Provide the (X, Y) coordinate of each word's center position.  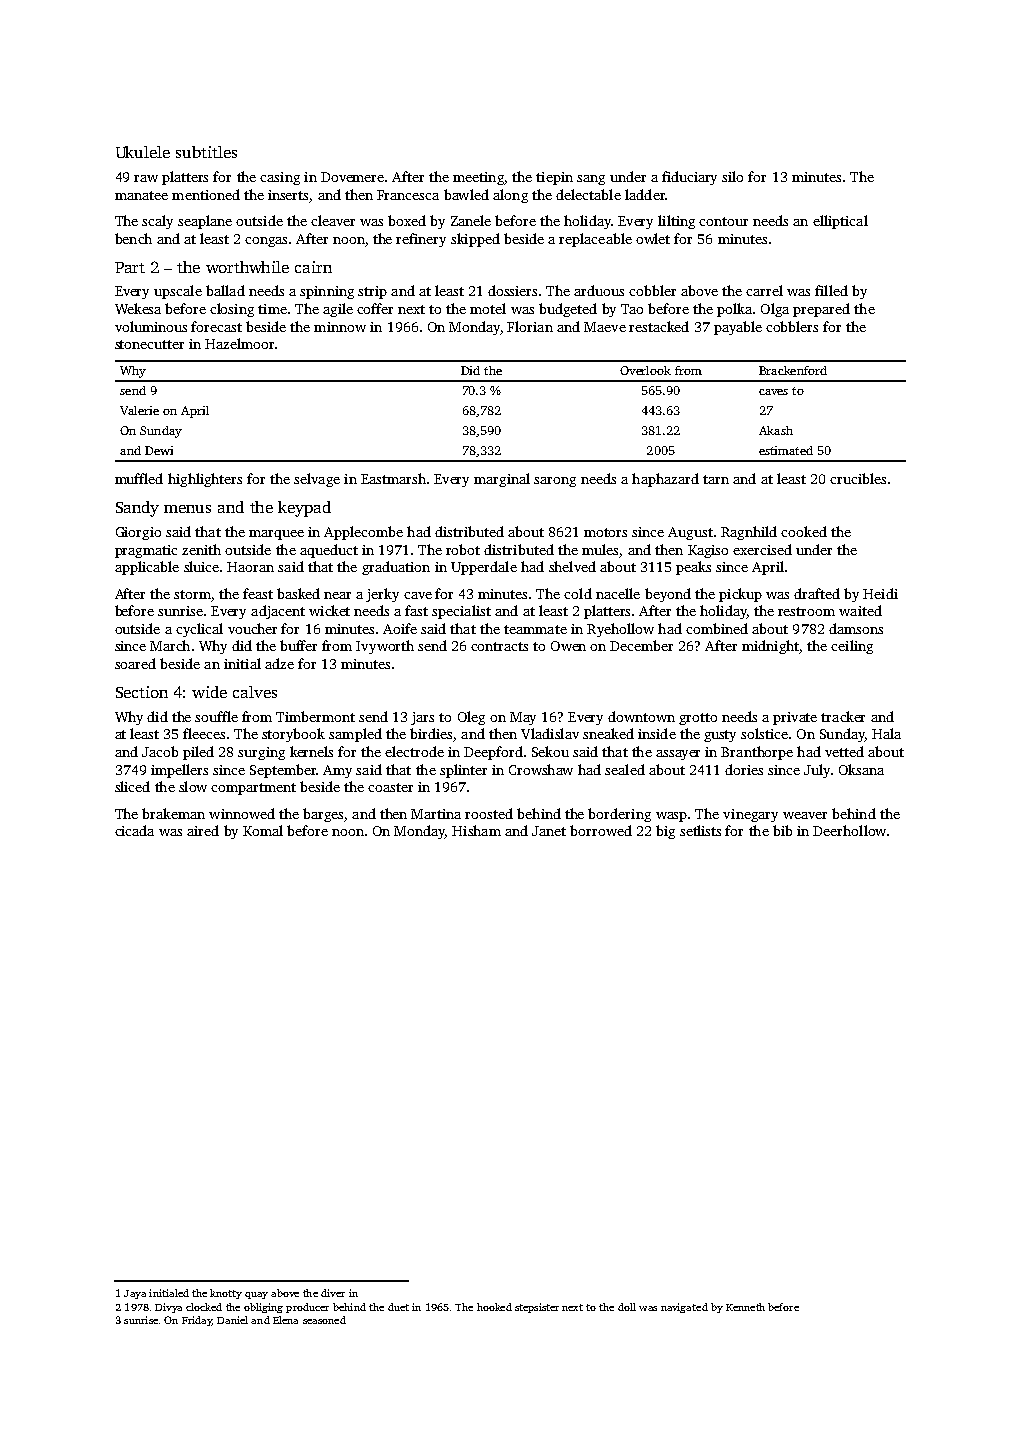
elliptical (840, 222)
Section (142, 692)
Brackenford (793, 370)
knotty (226, 1294)
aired (203, 830)
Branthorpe (757, 753)
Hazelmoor (239, 343)
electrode (414, 751)
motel (488, 308)
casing (280, 178)
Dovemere (352, 177)
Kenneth (745, 1307)
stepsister (537, 1308)
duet (398, 1307)
